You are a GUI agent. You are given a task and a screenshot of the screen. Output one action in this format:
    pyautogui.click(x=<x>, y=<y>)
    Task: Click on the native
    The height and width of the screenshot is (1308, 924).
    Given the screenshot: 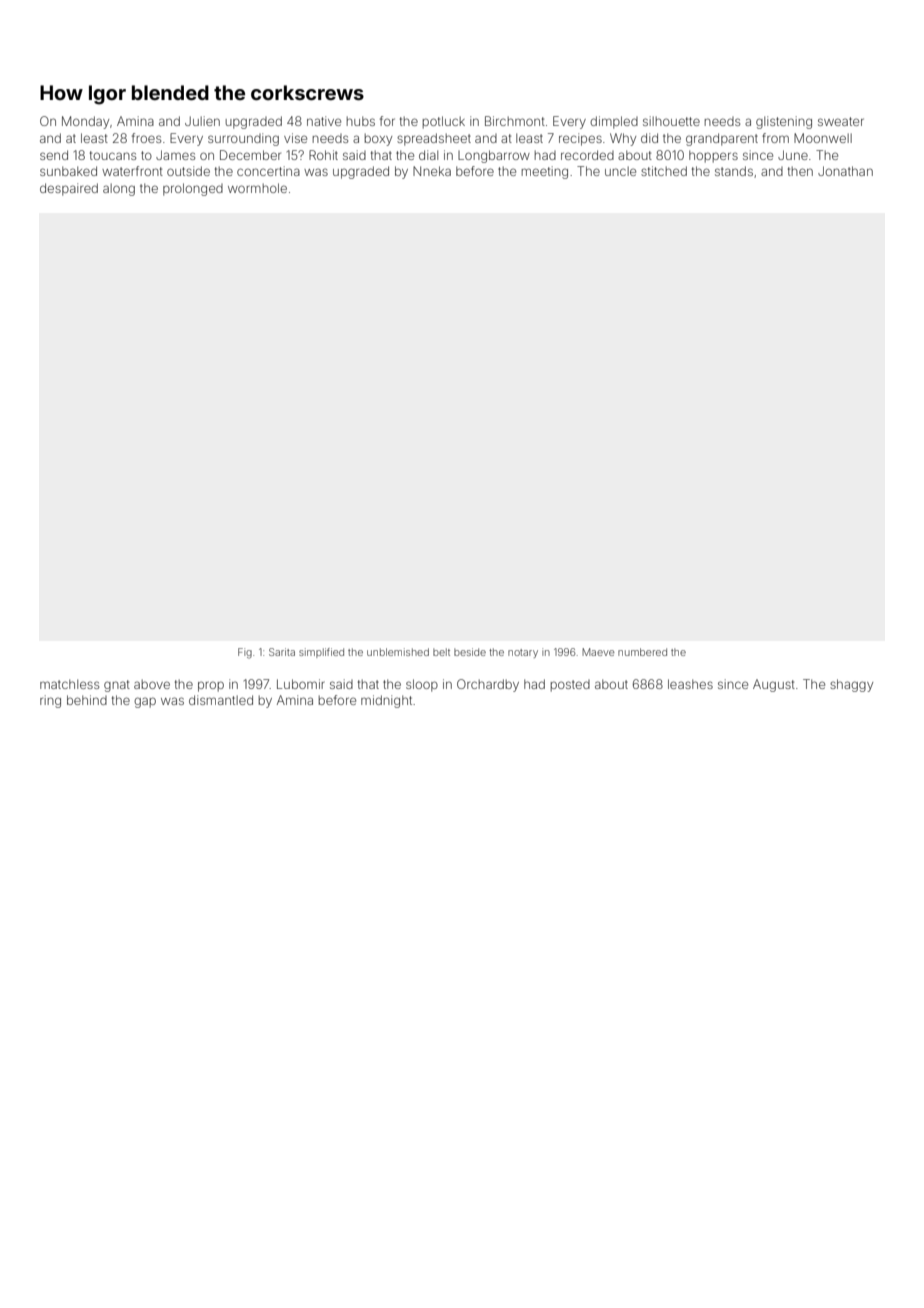 What is the action you would take?
    pyautogui.click(x=324, y=121)
